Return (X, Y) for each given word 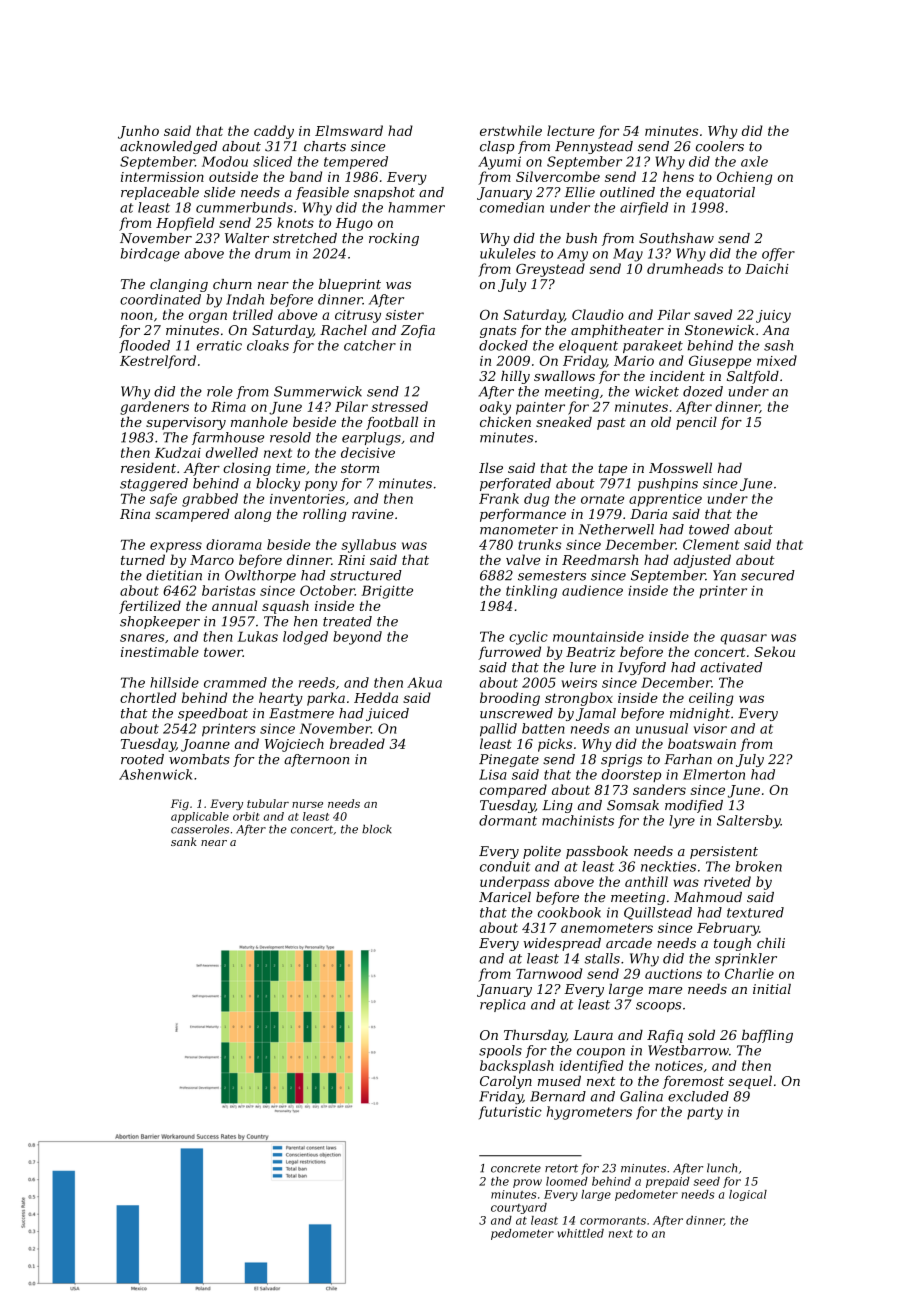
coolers (720, 146)
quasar (743, 639)
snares (142, 638)
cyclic (528, 638)
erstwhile (511, 130)
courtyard (519, 1208)
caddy (274, 132)
